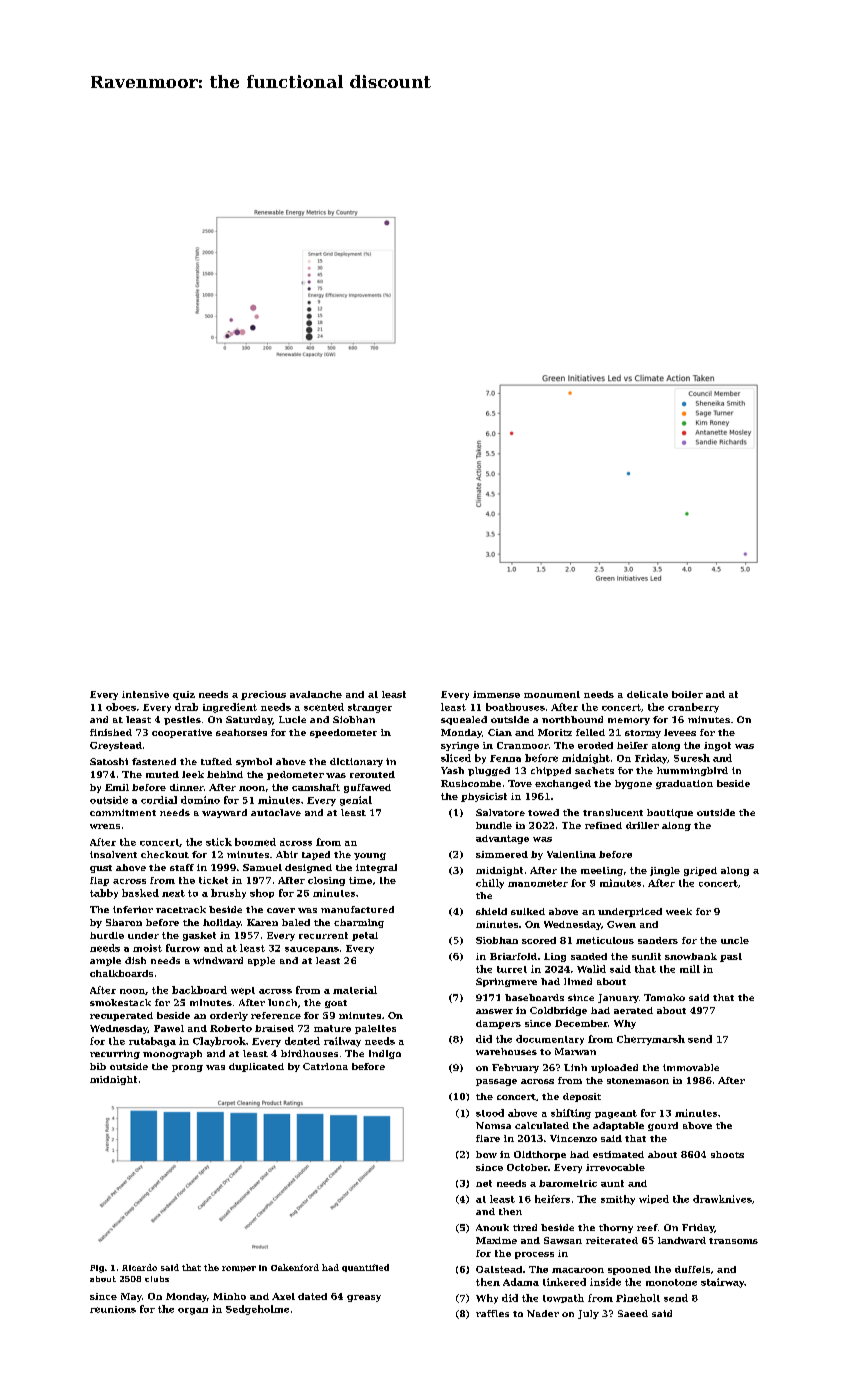 The width and height of the screenshot is (849, 1400). I want to click on griped, so click(700, 871).
